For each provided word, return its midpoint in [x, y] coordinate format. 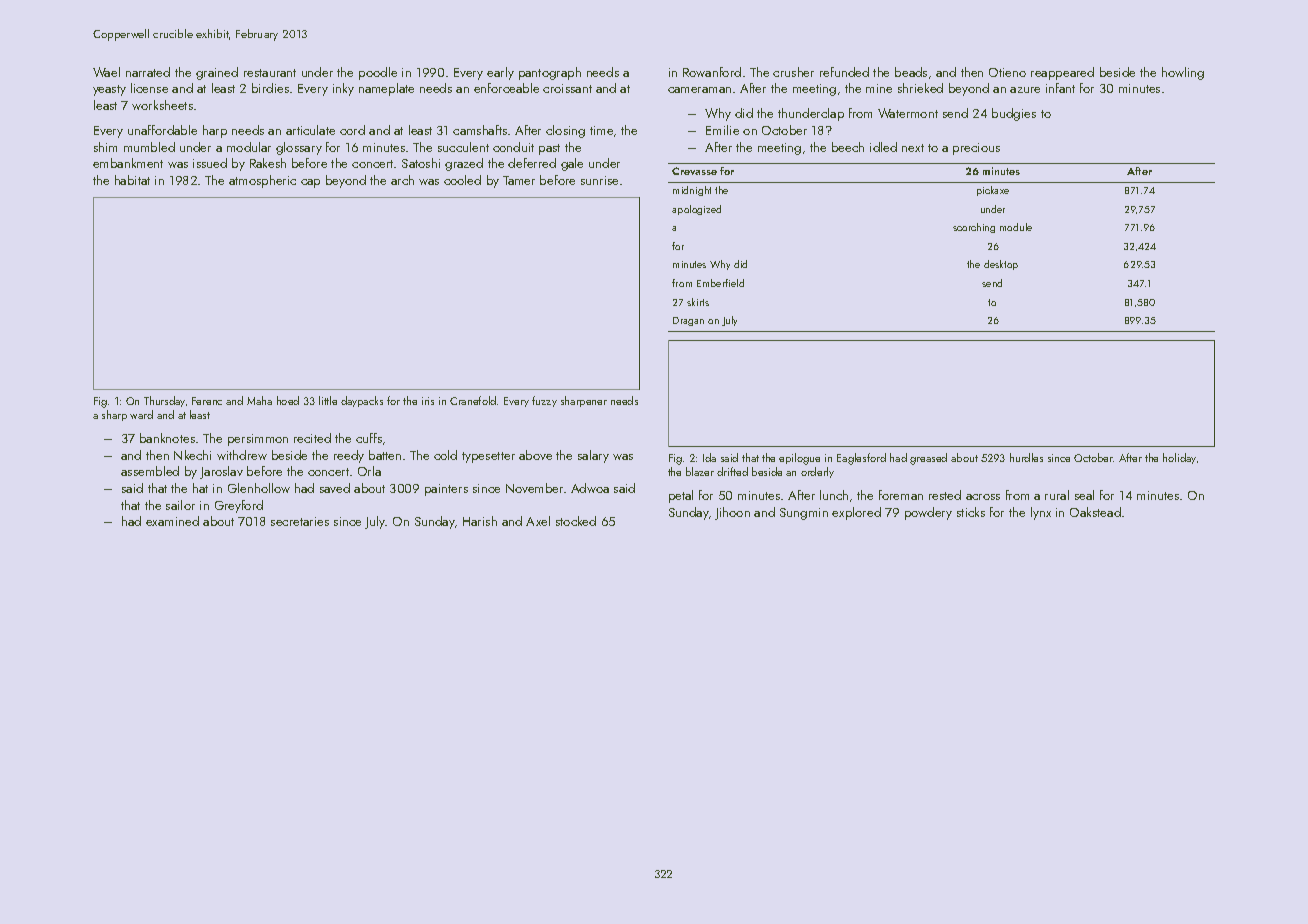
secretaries [300, 521]
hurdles [1026, 457]
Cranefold [473, 400]
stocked [576, 521]
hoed [288, 400]
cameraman [699, 90]
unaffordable [162, 130]
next [913, 148]
